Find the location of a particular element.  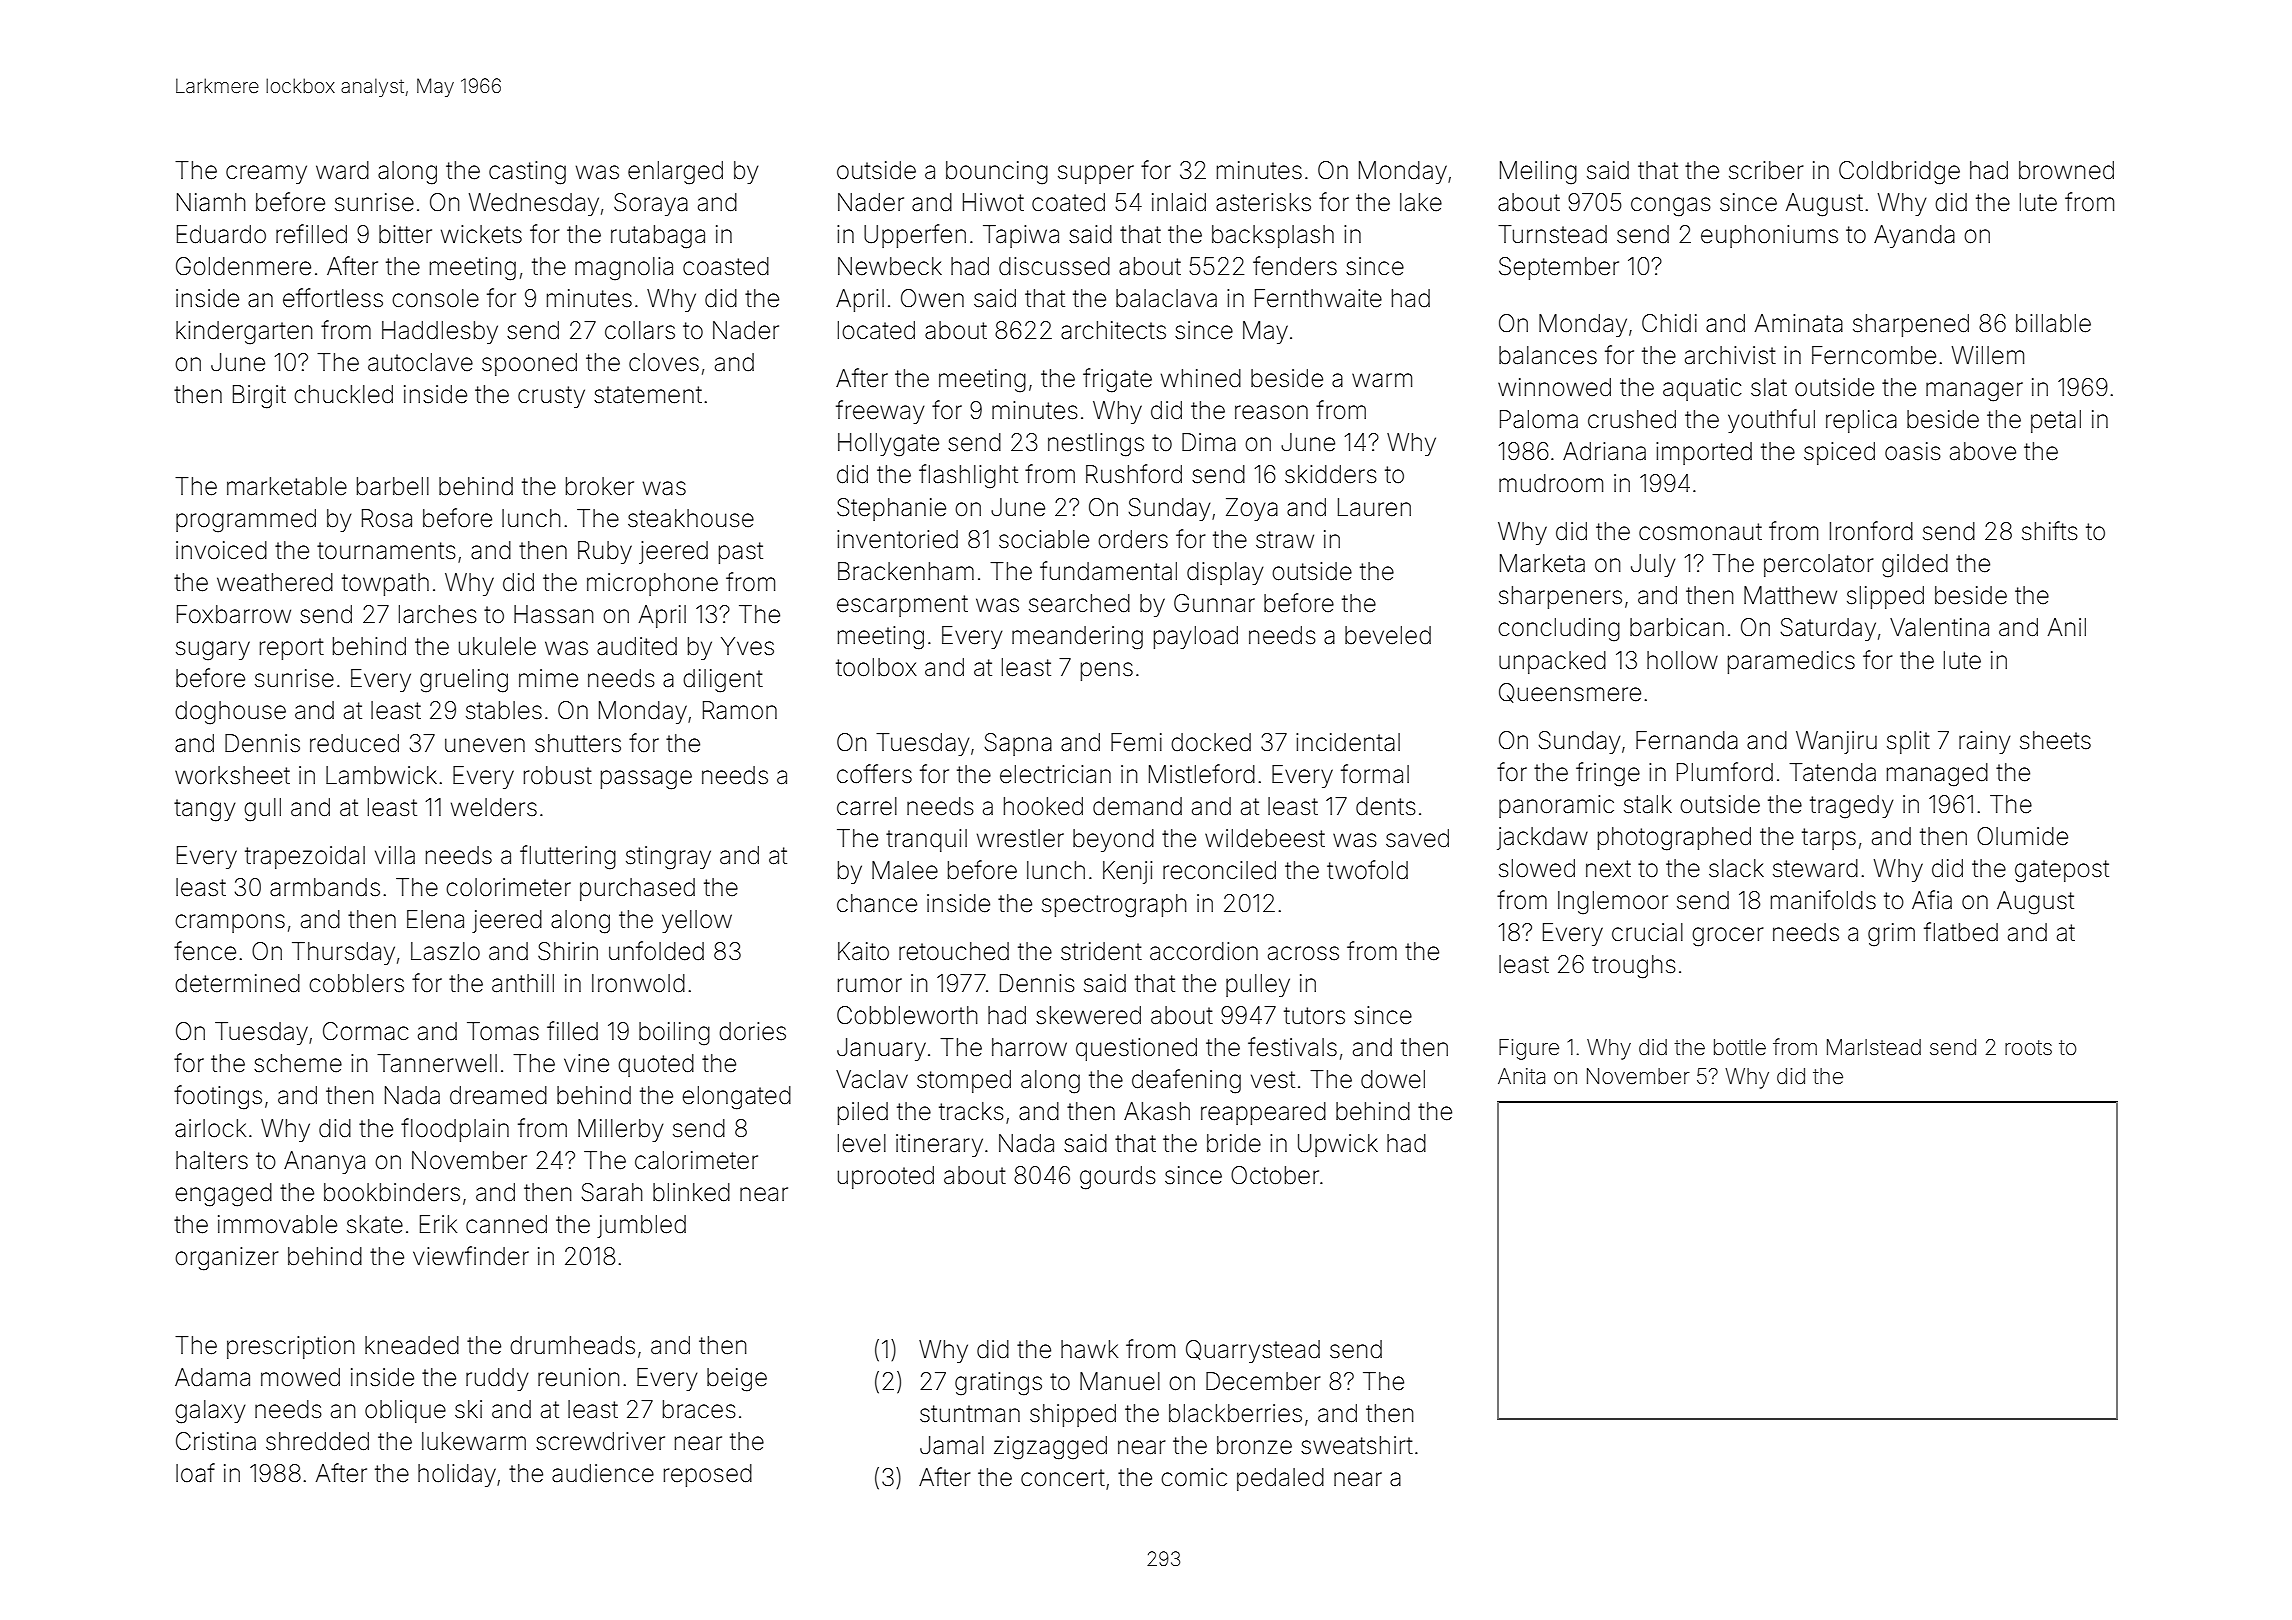

Adama is located at coordinates (212, 1377).
